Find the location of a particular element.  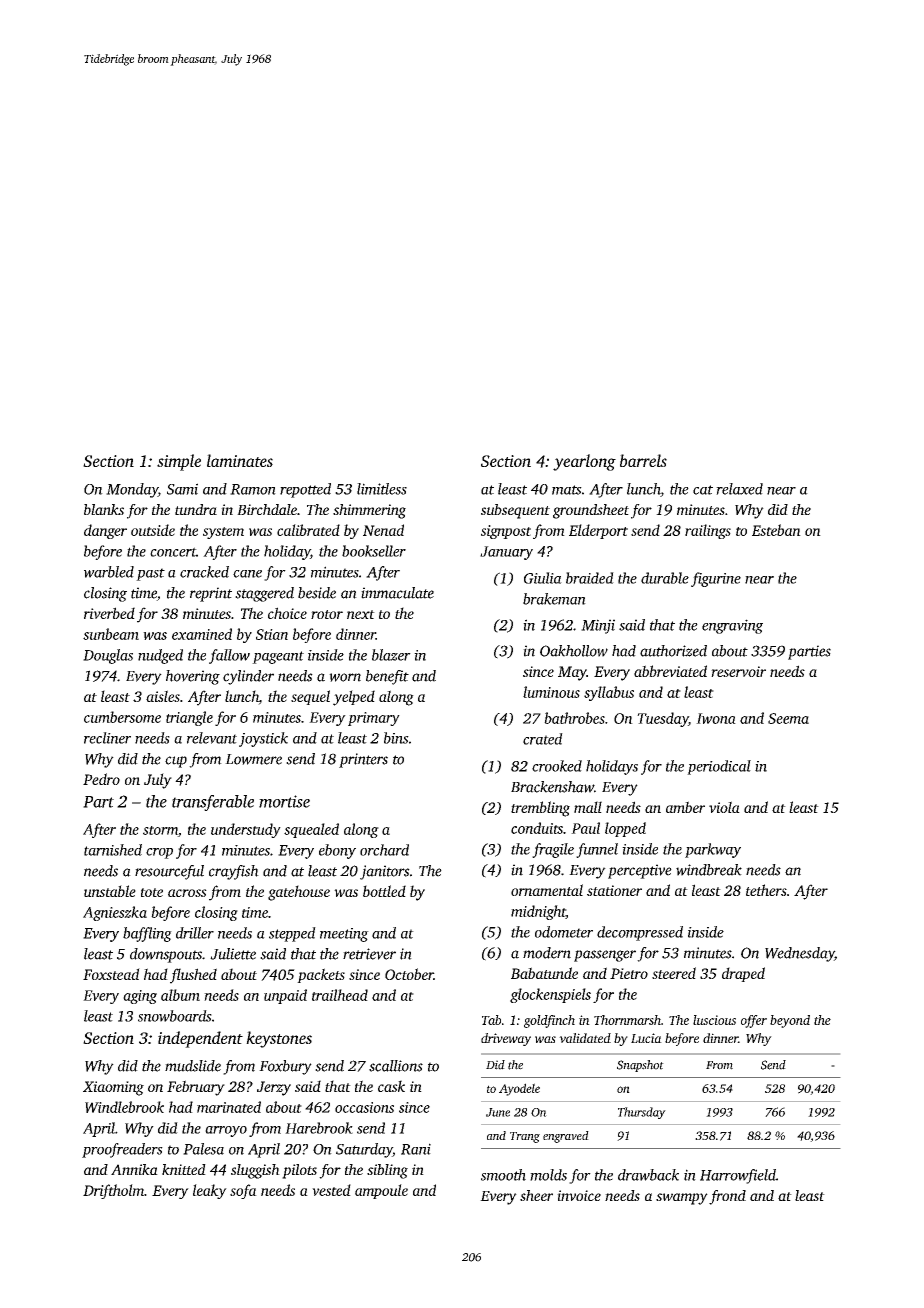

simple is located at coordinates (179, 462).
